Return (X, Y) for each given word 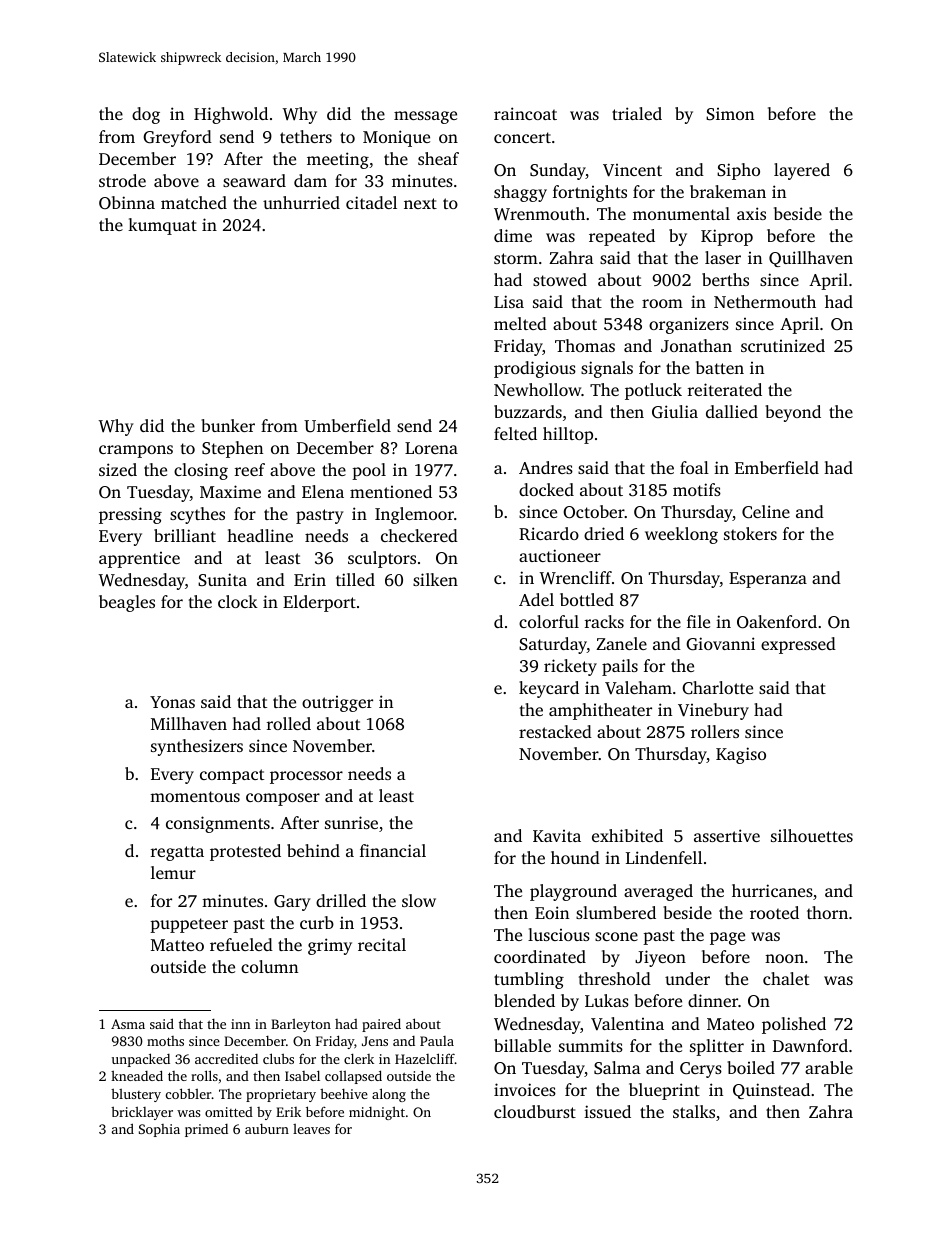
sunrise (351, 822)
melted (520, 323)
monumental (681, 213)
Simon (730, 114)
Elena (323, 491)
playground (573, 892)
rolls (204, 1075)
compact (232, 776)
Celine (766, 512)
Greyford (177, 138)
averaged (658, 892)
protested (245, 852)
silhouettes (812, 835)
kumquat (162, 226)
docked (546, 489)
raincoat (525, 113)
